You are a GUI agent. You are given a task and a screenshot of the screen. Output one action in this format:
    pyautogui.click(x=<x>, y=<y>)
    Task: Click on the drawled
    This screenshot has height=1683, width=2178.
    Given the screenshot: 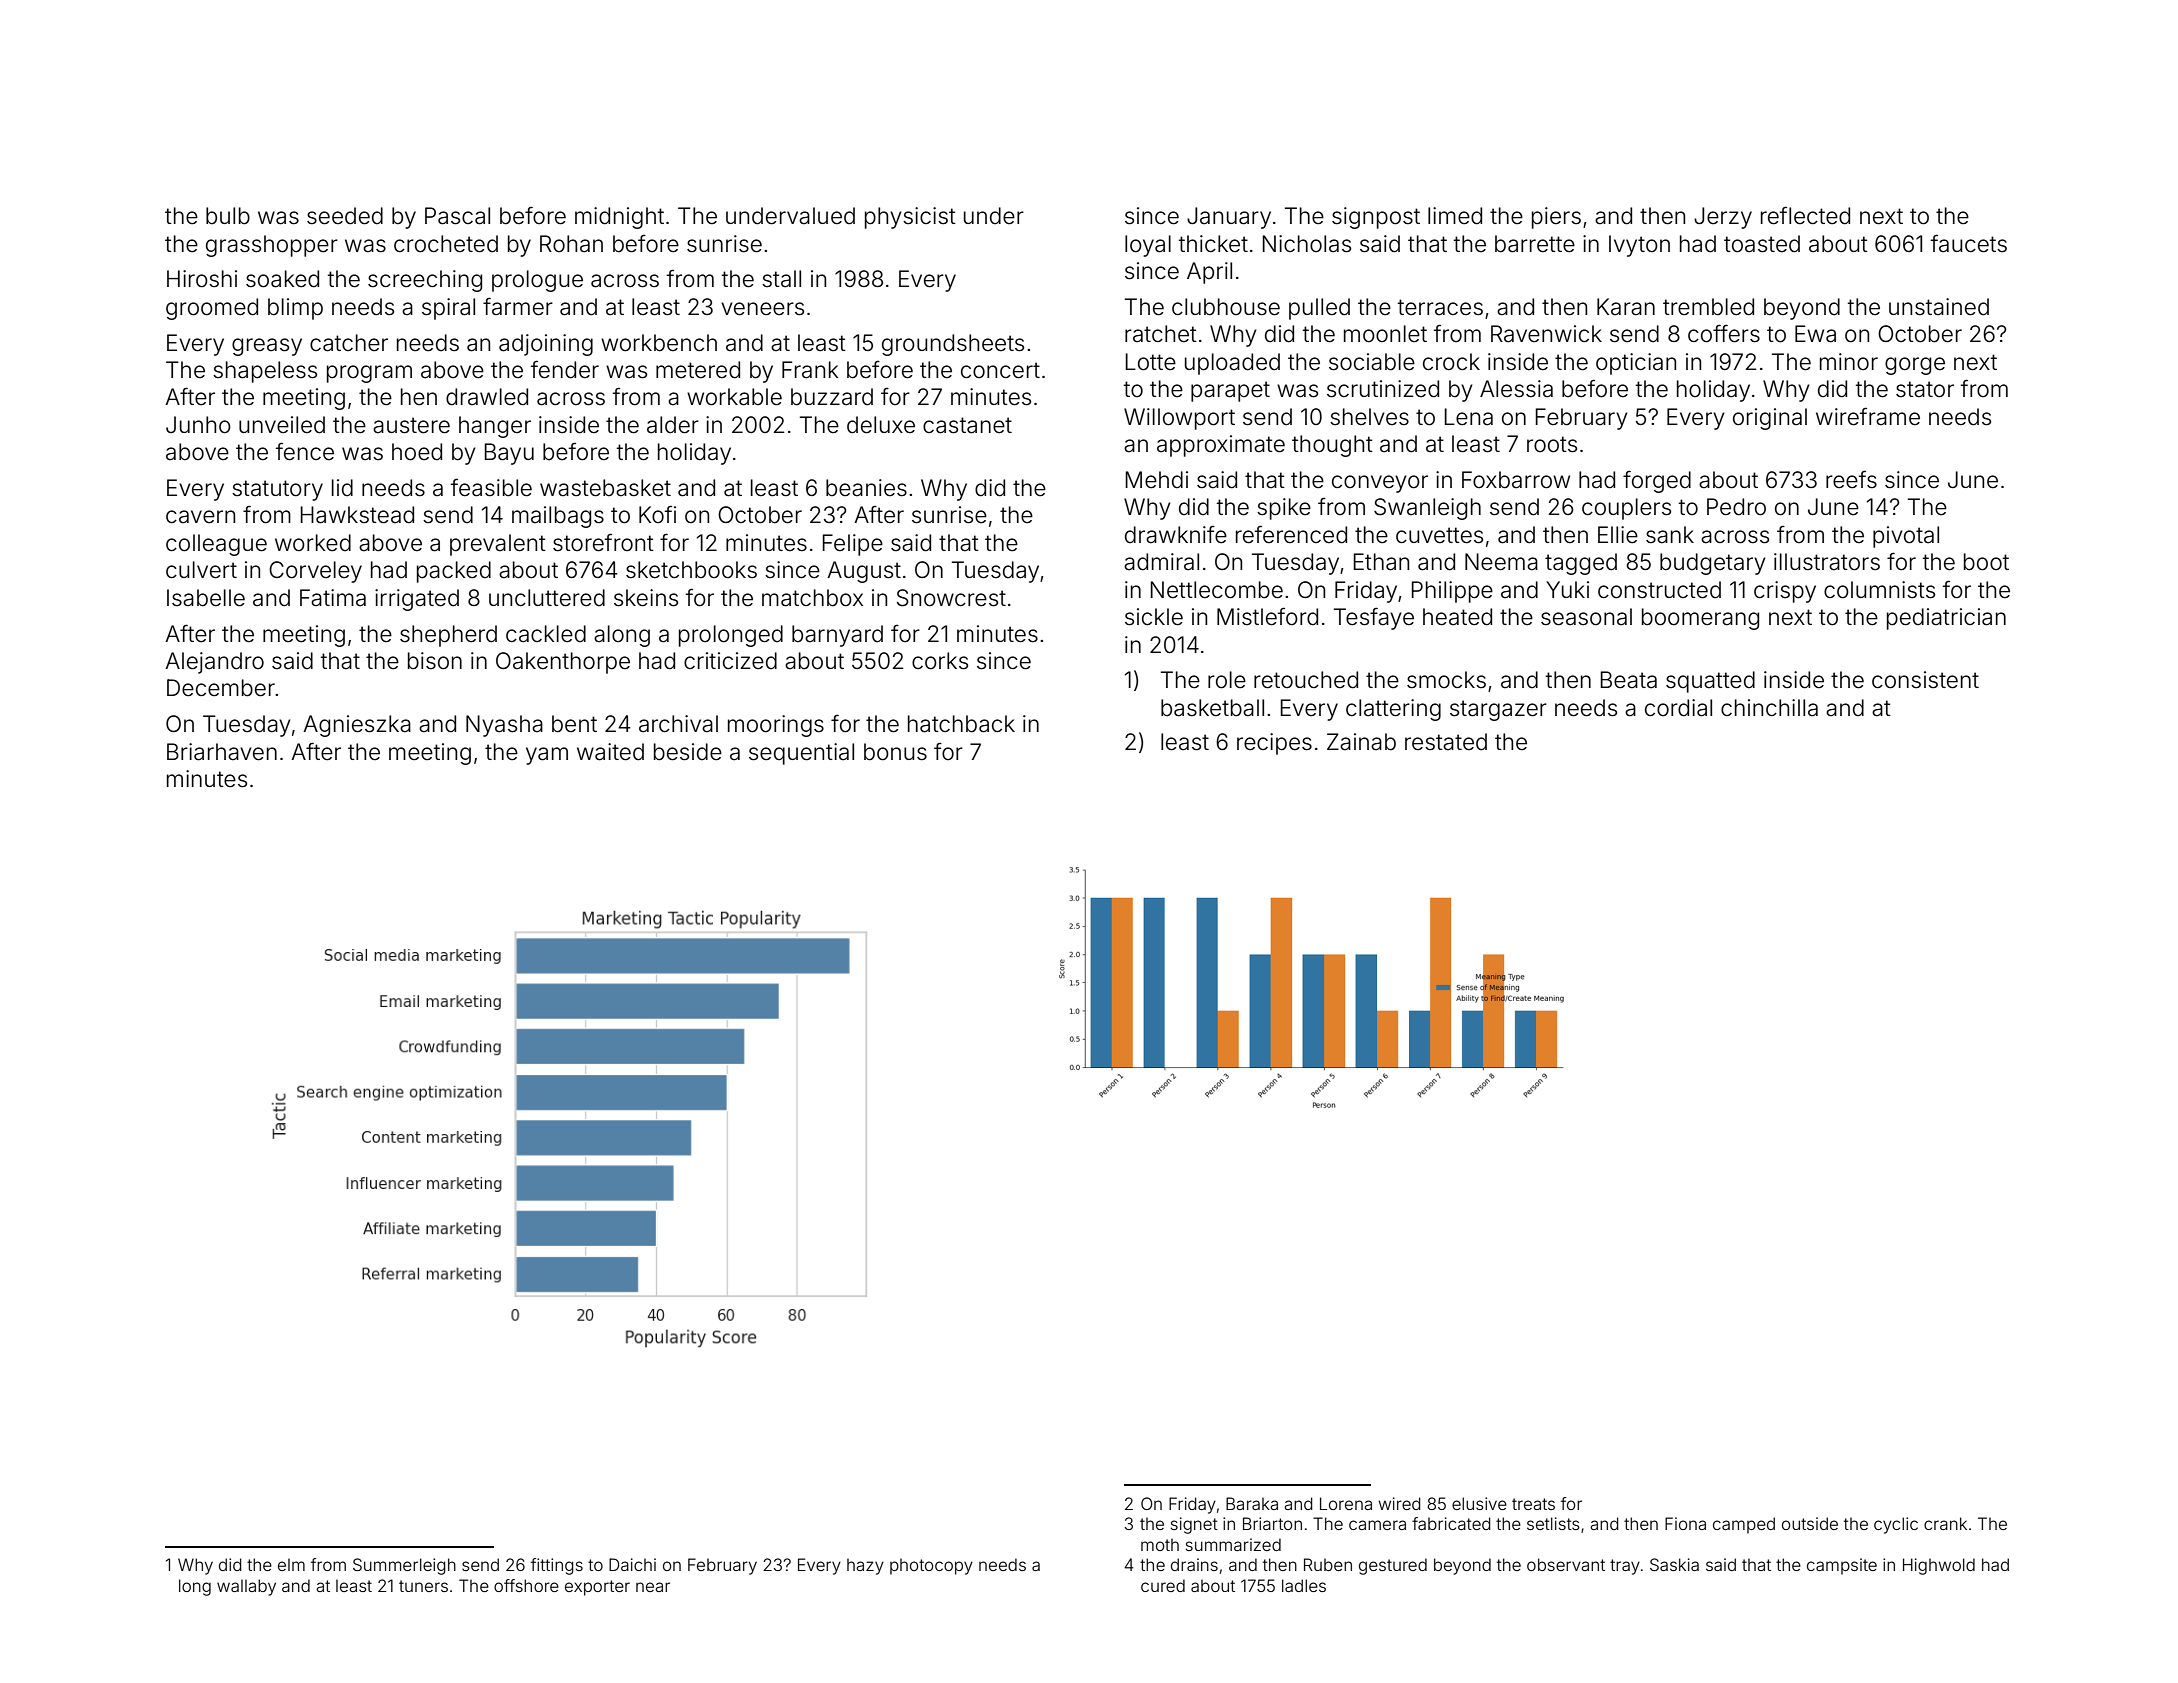 What is the action you would take?
    pyautogui.click(x=487, y=397)
